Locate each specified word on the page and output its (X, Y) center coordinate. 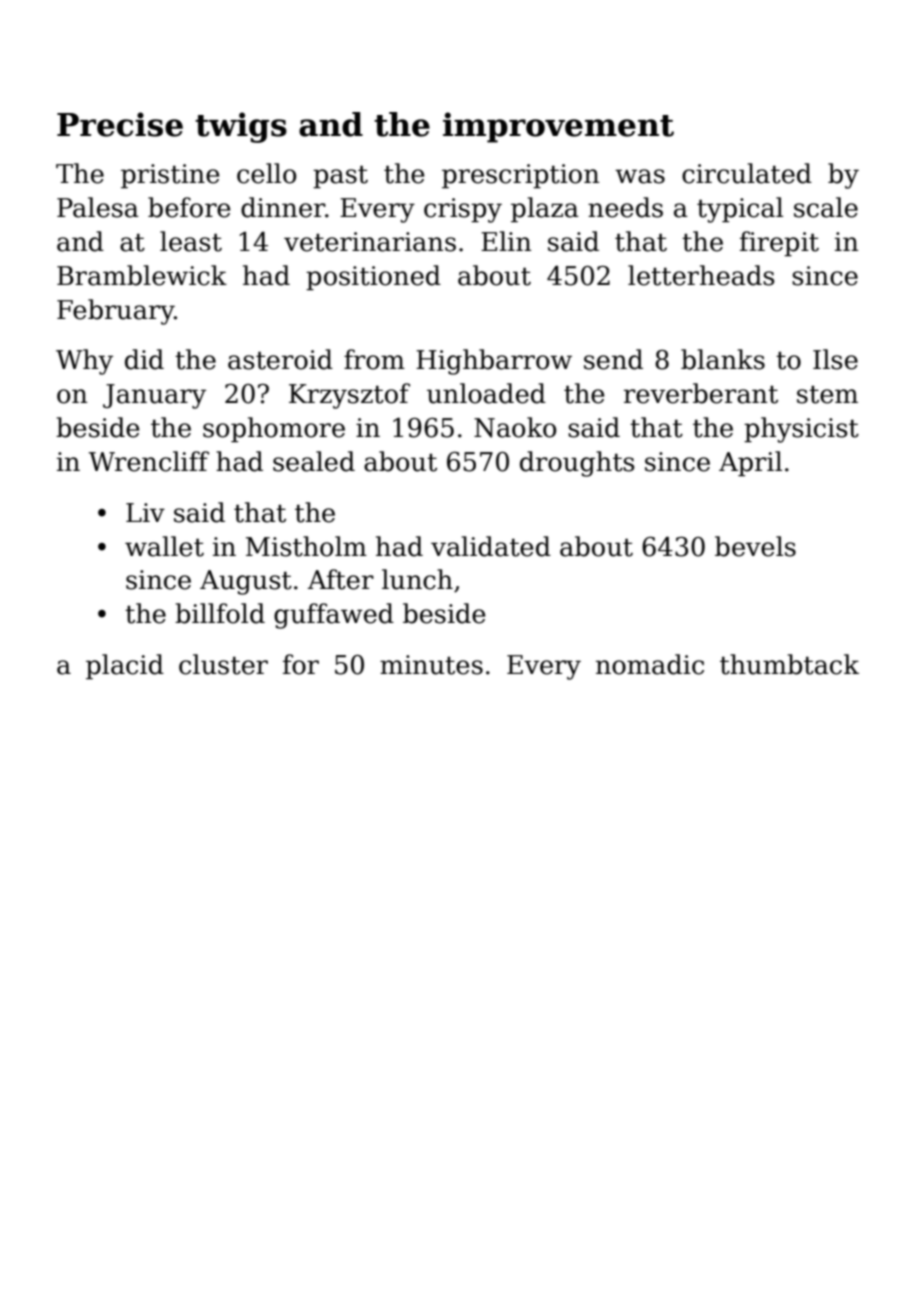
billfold (220, 613)
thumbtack (789, 664)
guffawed (334, 616)
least (191, 241)
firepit (779, 243)
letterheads (701, 275)
